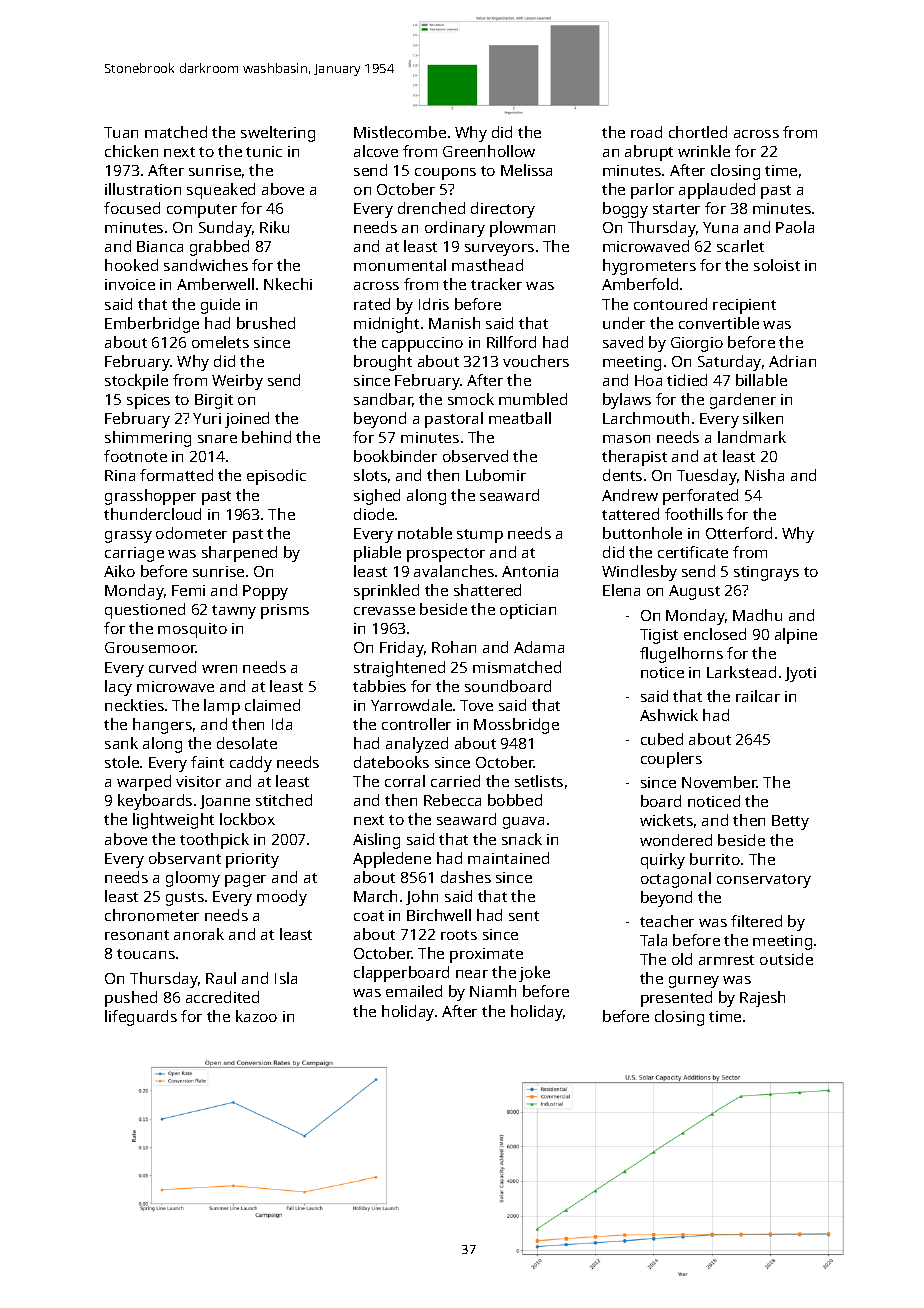  Describe the element at coordinates (400, 132) in the screenshot. I see `Mistlecombe` at that location.
